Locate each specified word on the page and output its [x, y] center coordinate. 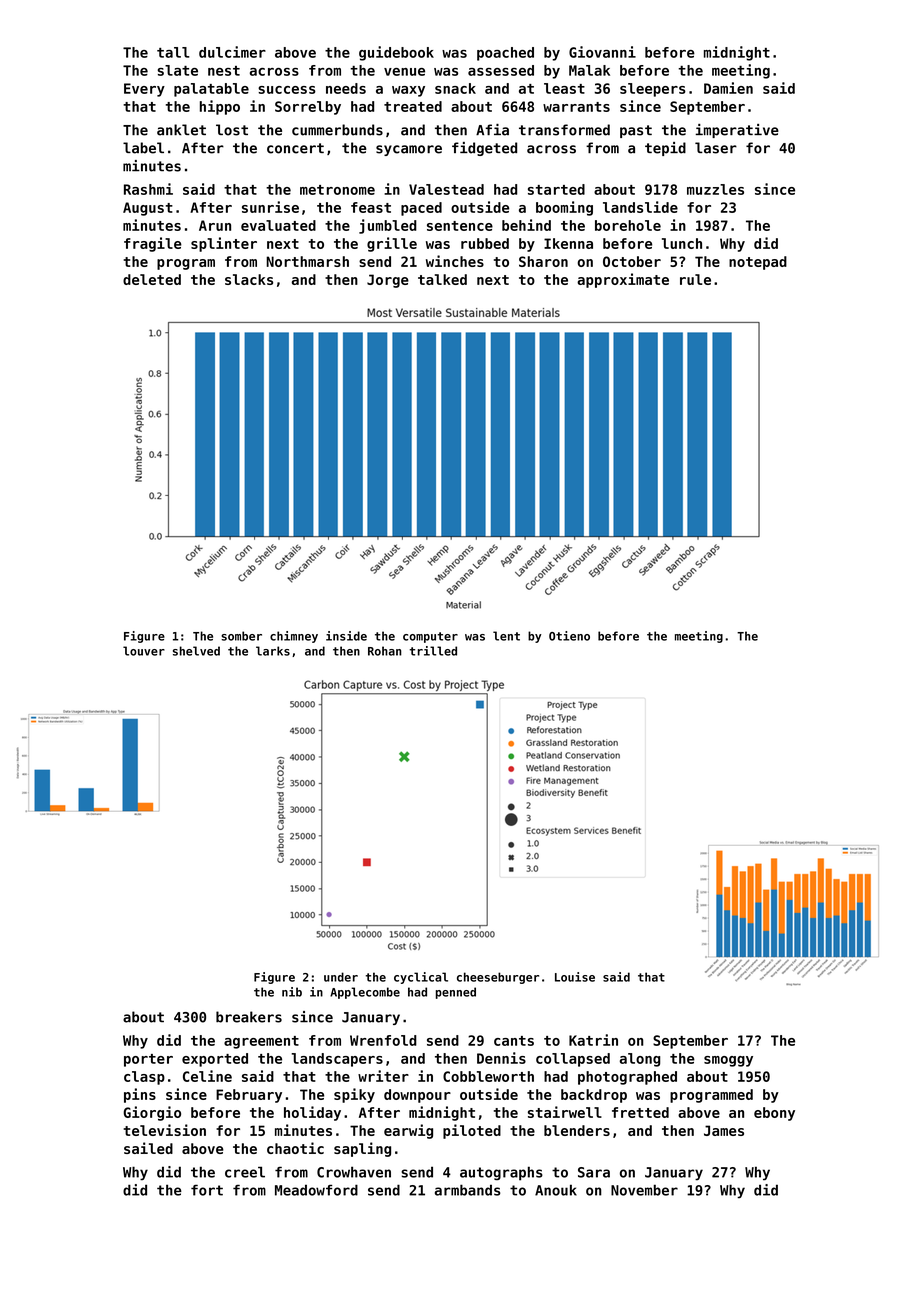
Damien [728, 88]
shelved [196, 651]
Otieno [569, 636]
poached [505, 54]
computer [430, 637]
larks [273, 651]
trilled [433, 651]
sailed [148, 1148]
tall [173, 52]
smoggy [728, 1061]
